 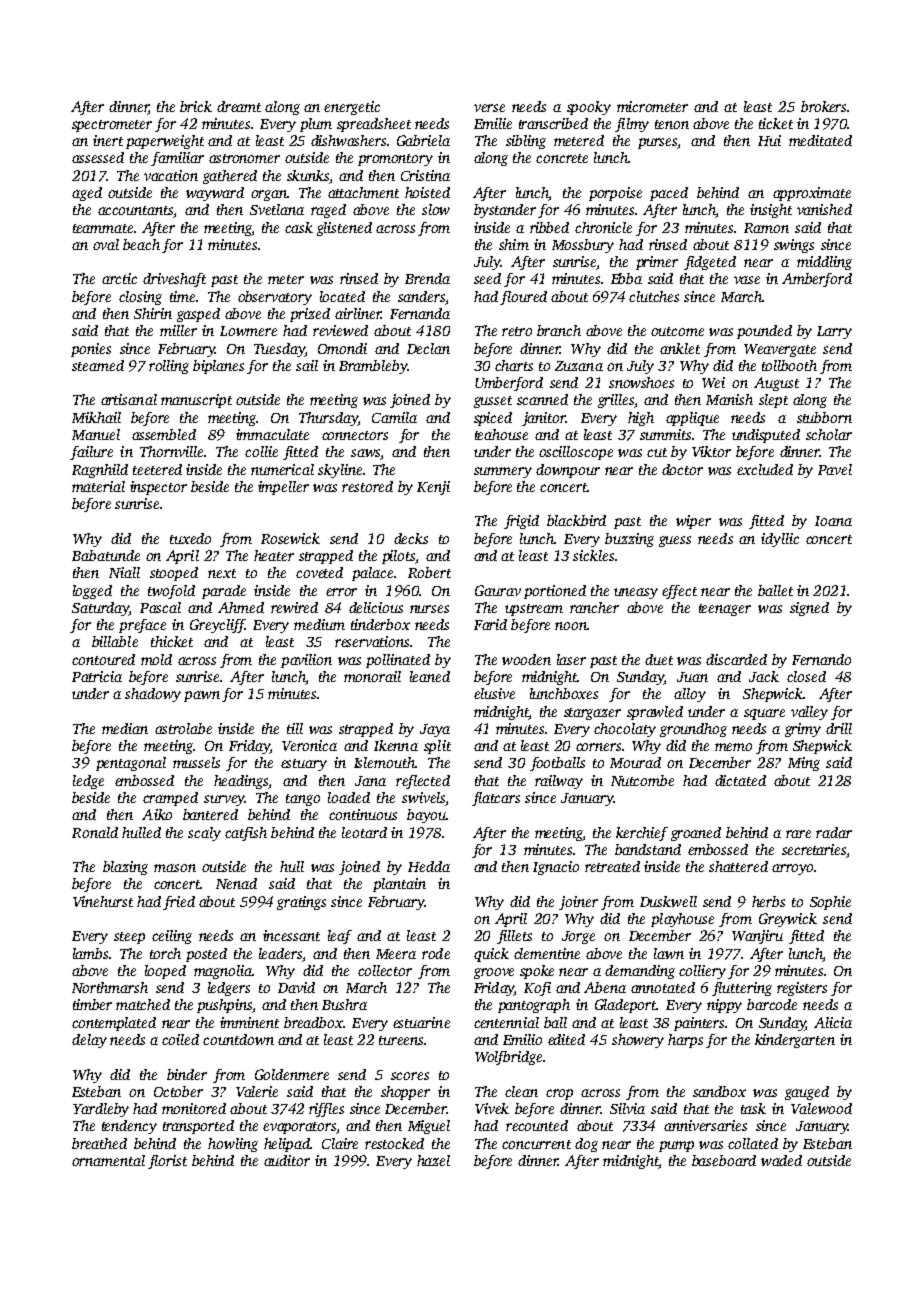 What do you see at coordinates (101, 1110) in the page?
I see `Yardleby` at bounding box center [101, 1110].
